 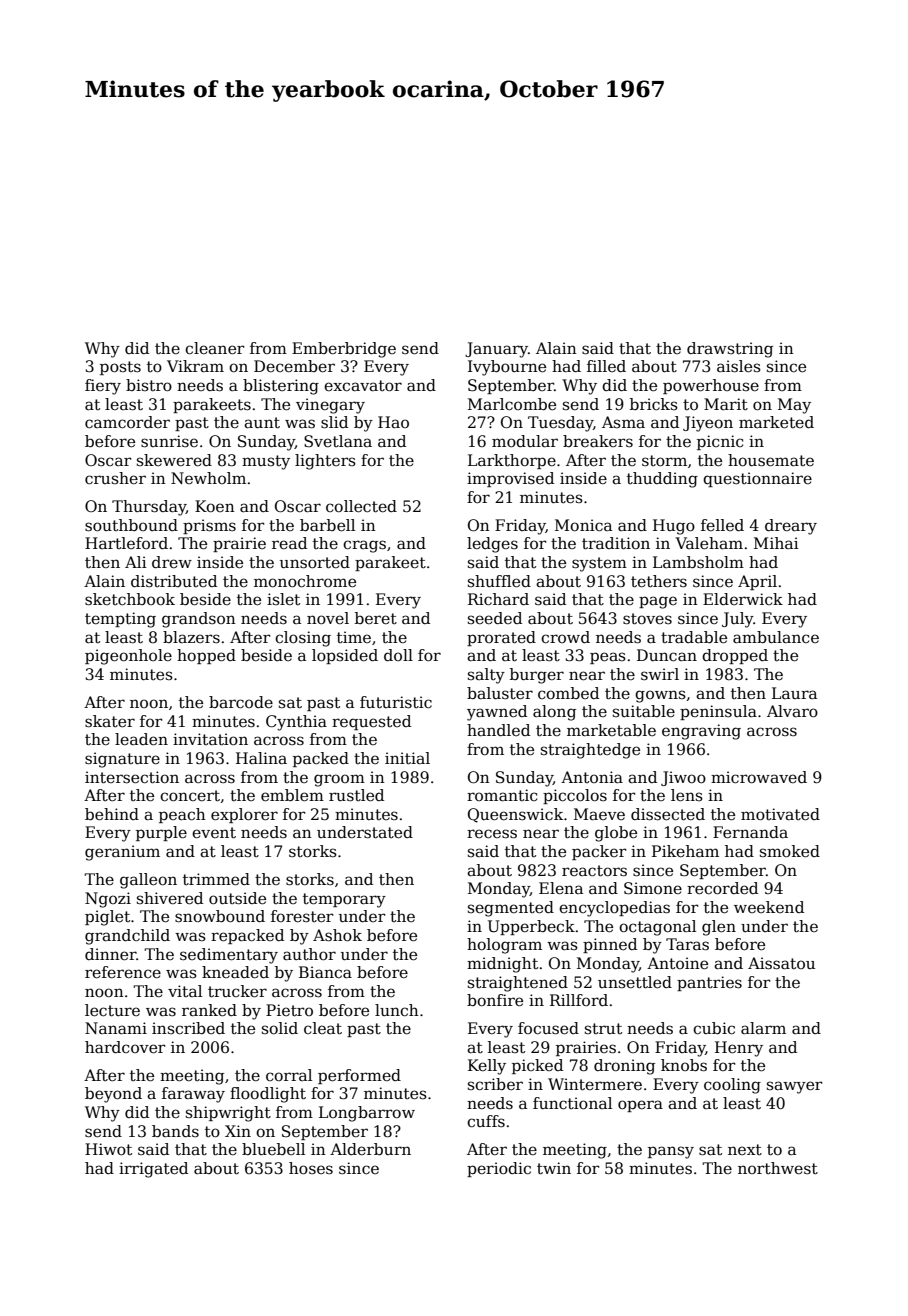 What do you see at coordinates (616, 834) in the page?
I see `globe` at bounding box center [616, 834].
